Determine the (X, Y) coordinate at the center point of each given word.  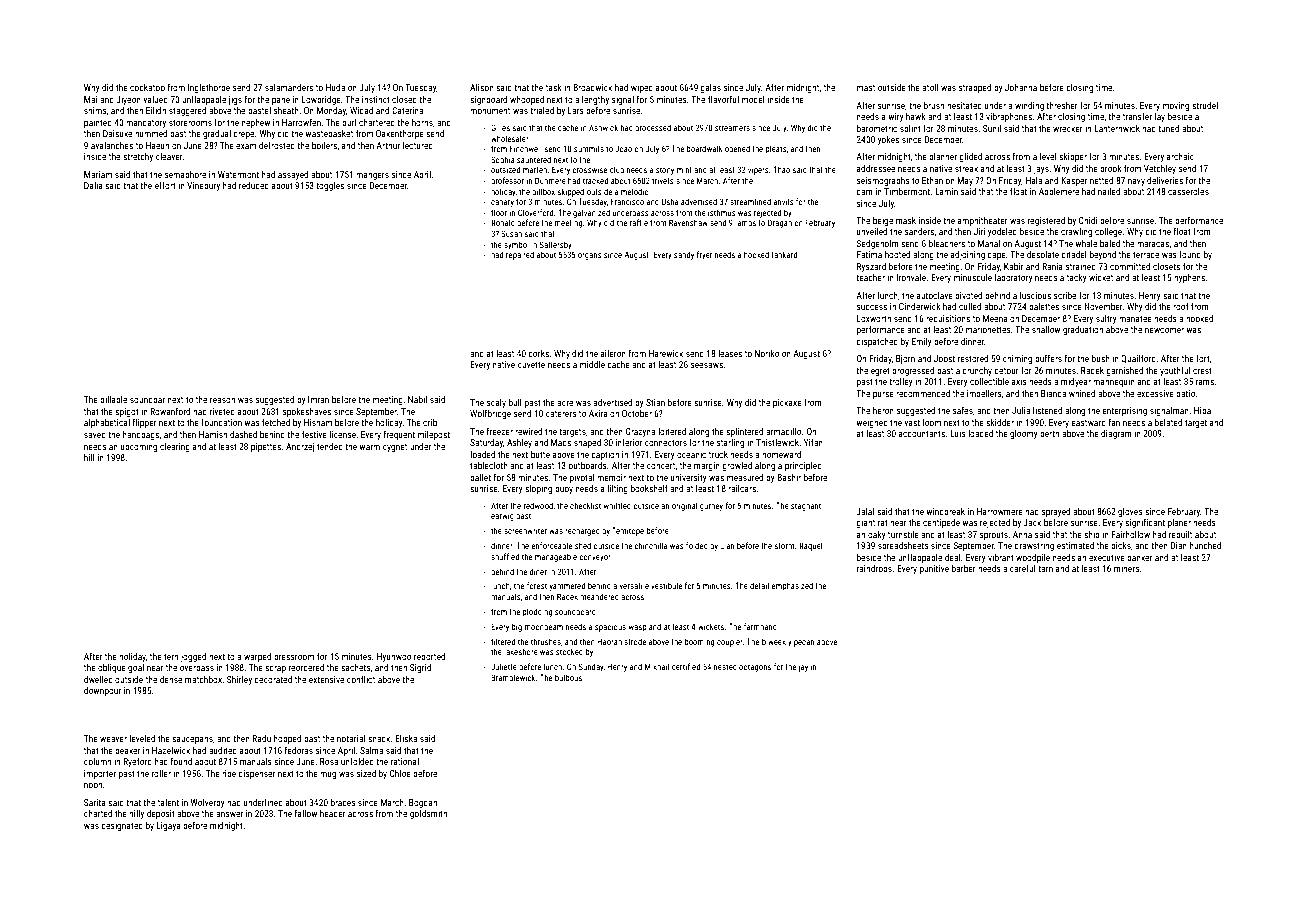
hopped (287, 739)
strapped (975, 88)
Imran (318, 399)
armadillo (783, 431)
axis (1019, 381)
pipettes (266, 447)
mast (866, 88)
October (637, 413)
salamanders (289, 87)
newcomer (1164, 330)
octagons (755, 668)
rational (405, 761)
